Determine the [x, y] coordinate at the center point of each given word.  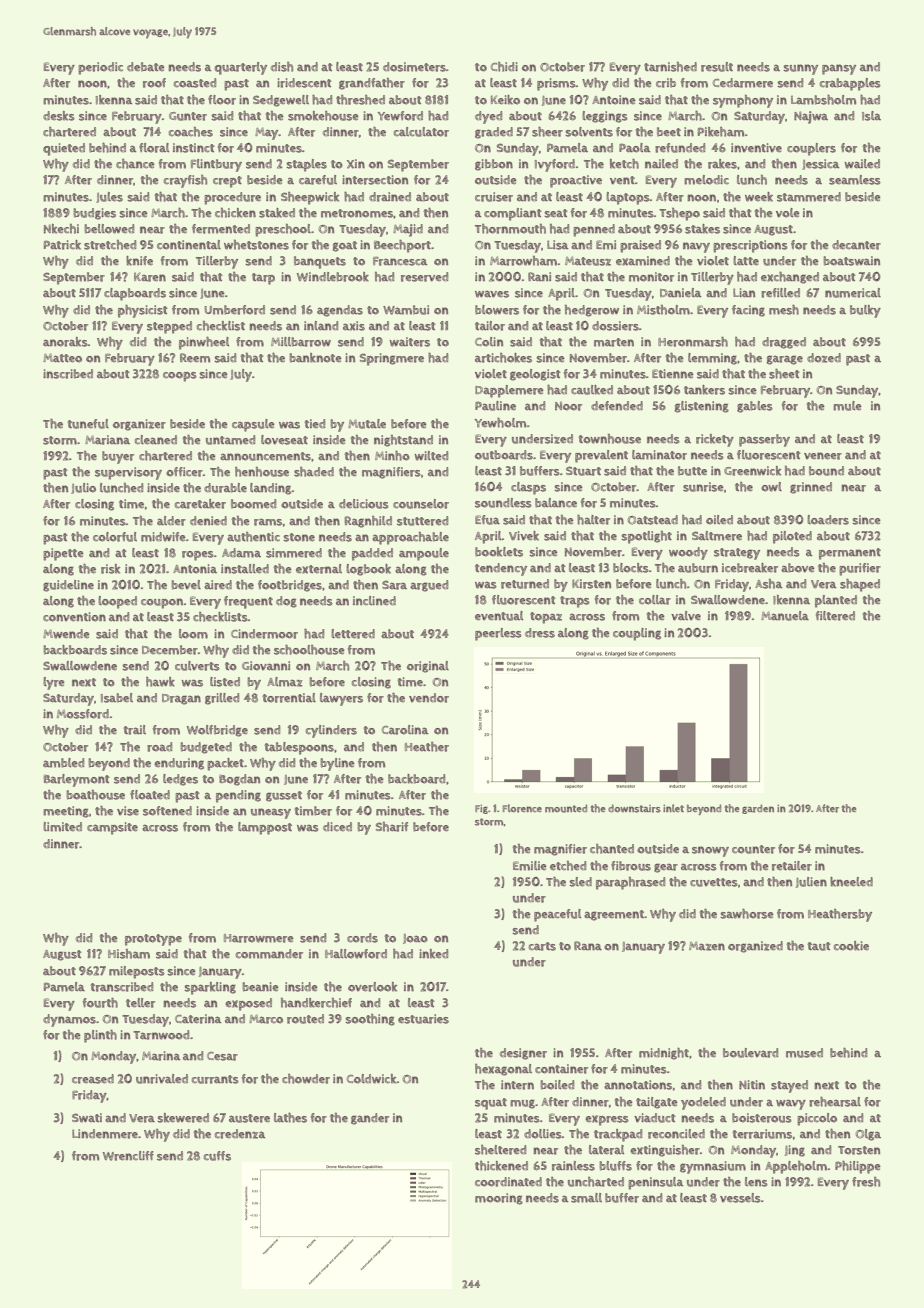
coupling [637, 634]
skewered [183, 1118]
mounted [566, 808]
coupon [162, 603]
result [717, 67]
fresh [866, 1182]
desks [59, 116]
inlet [673, 808]
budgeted [206, 748]
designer [523, 1054]
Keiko [505, 100]
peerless [498, 634]
